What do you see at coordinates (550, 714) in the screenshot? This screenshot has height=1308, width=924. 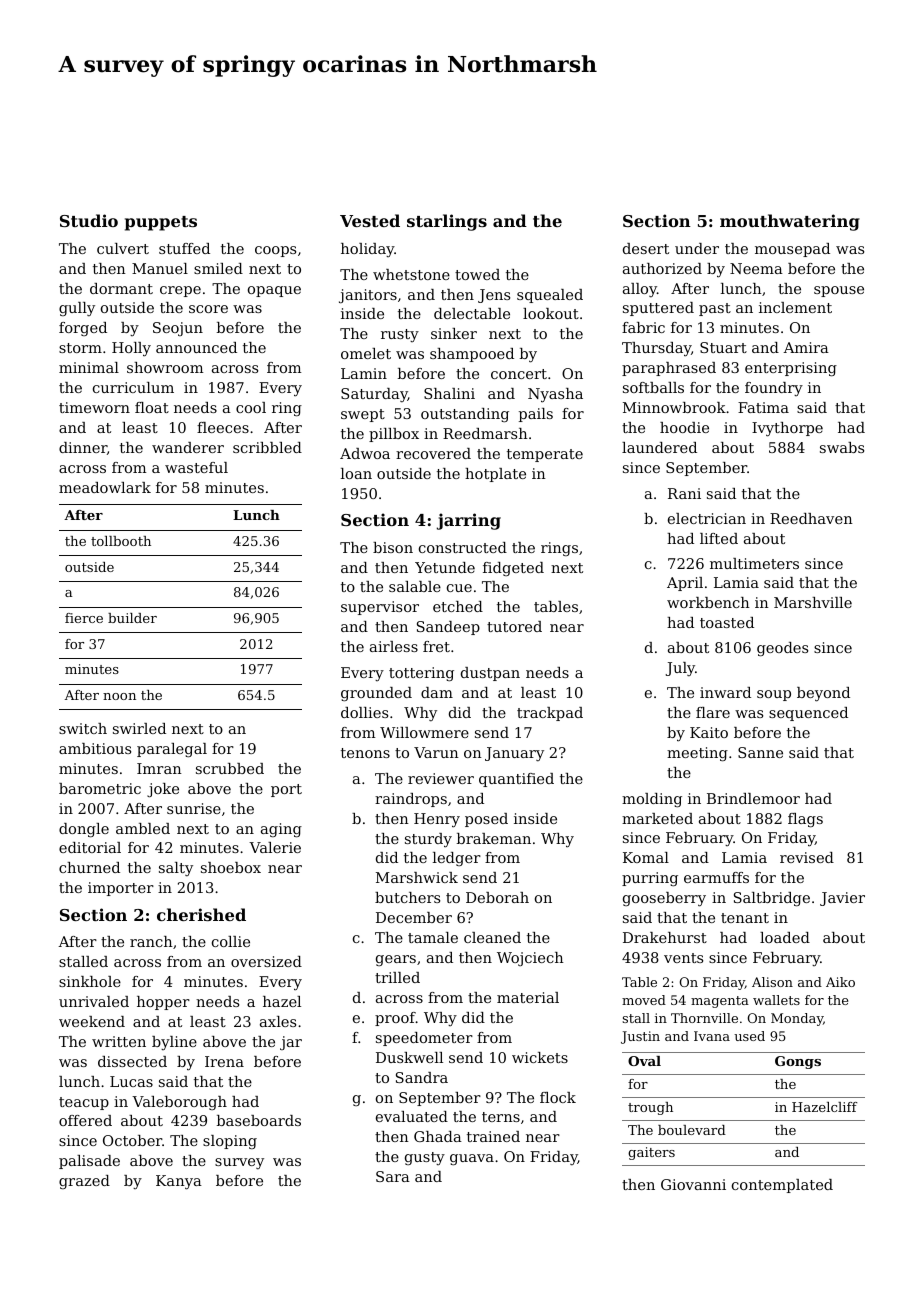 I see `trackpad` at bounding box center [550, 714].
